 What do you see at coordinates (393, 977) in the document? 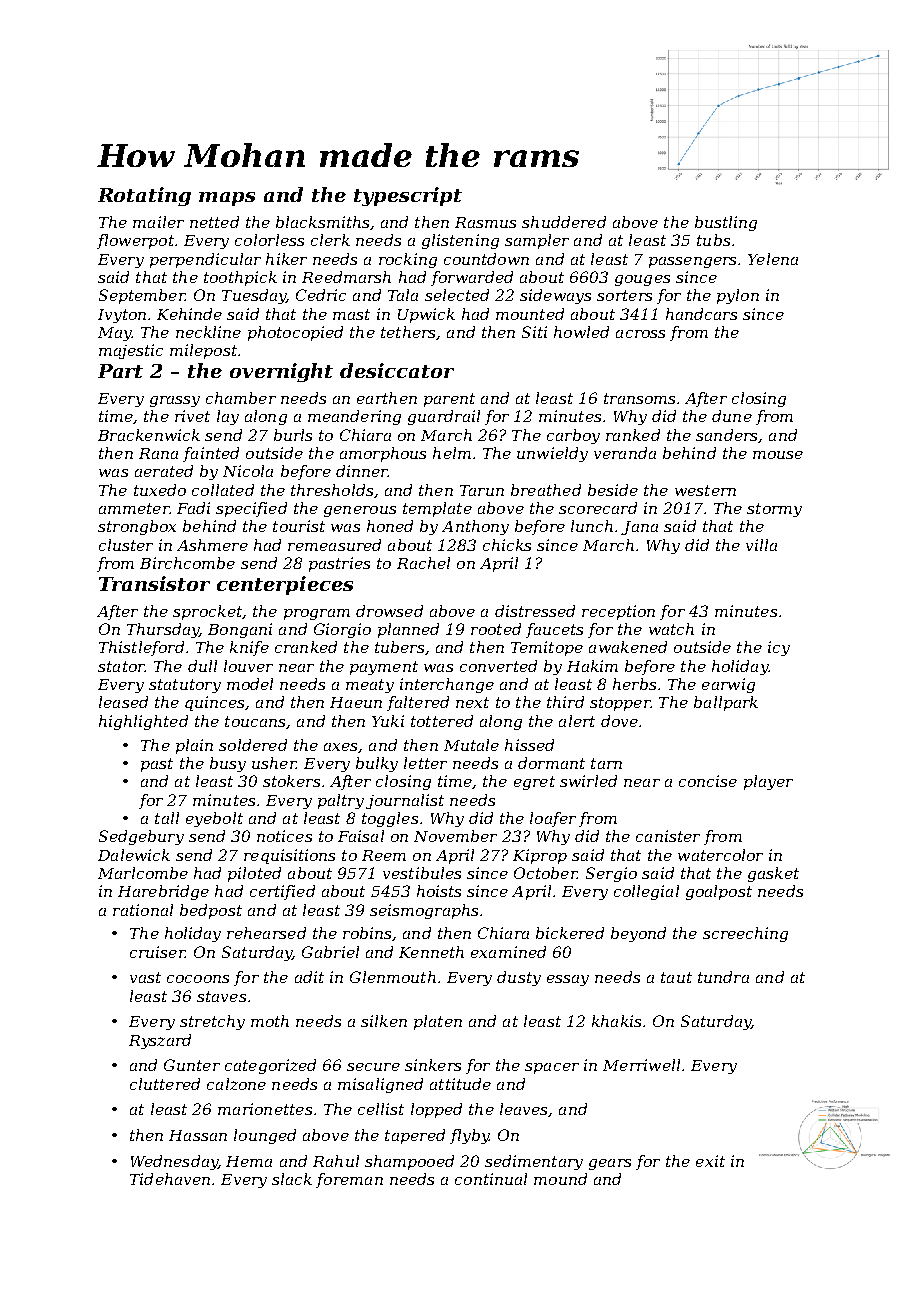
I see `Glenmouth` at bounding box center [393, 977].
